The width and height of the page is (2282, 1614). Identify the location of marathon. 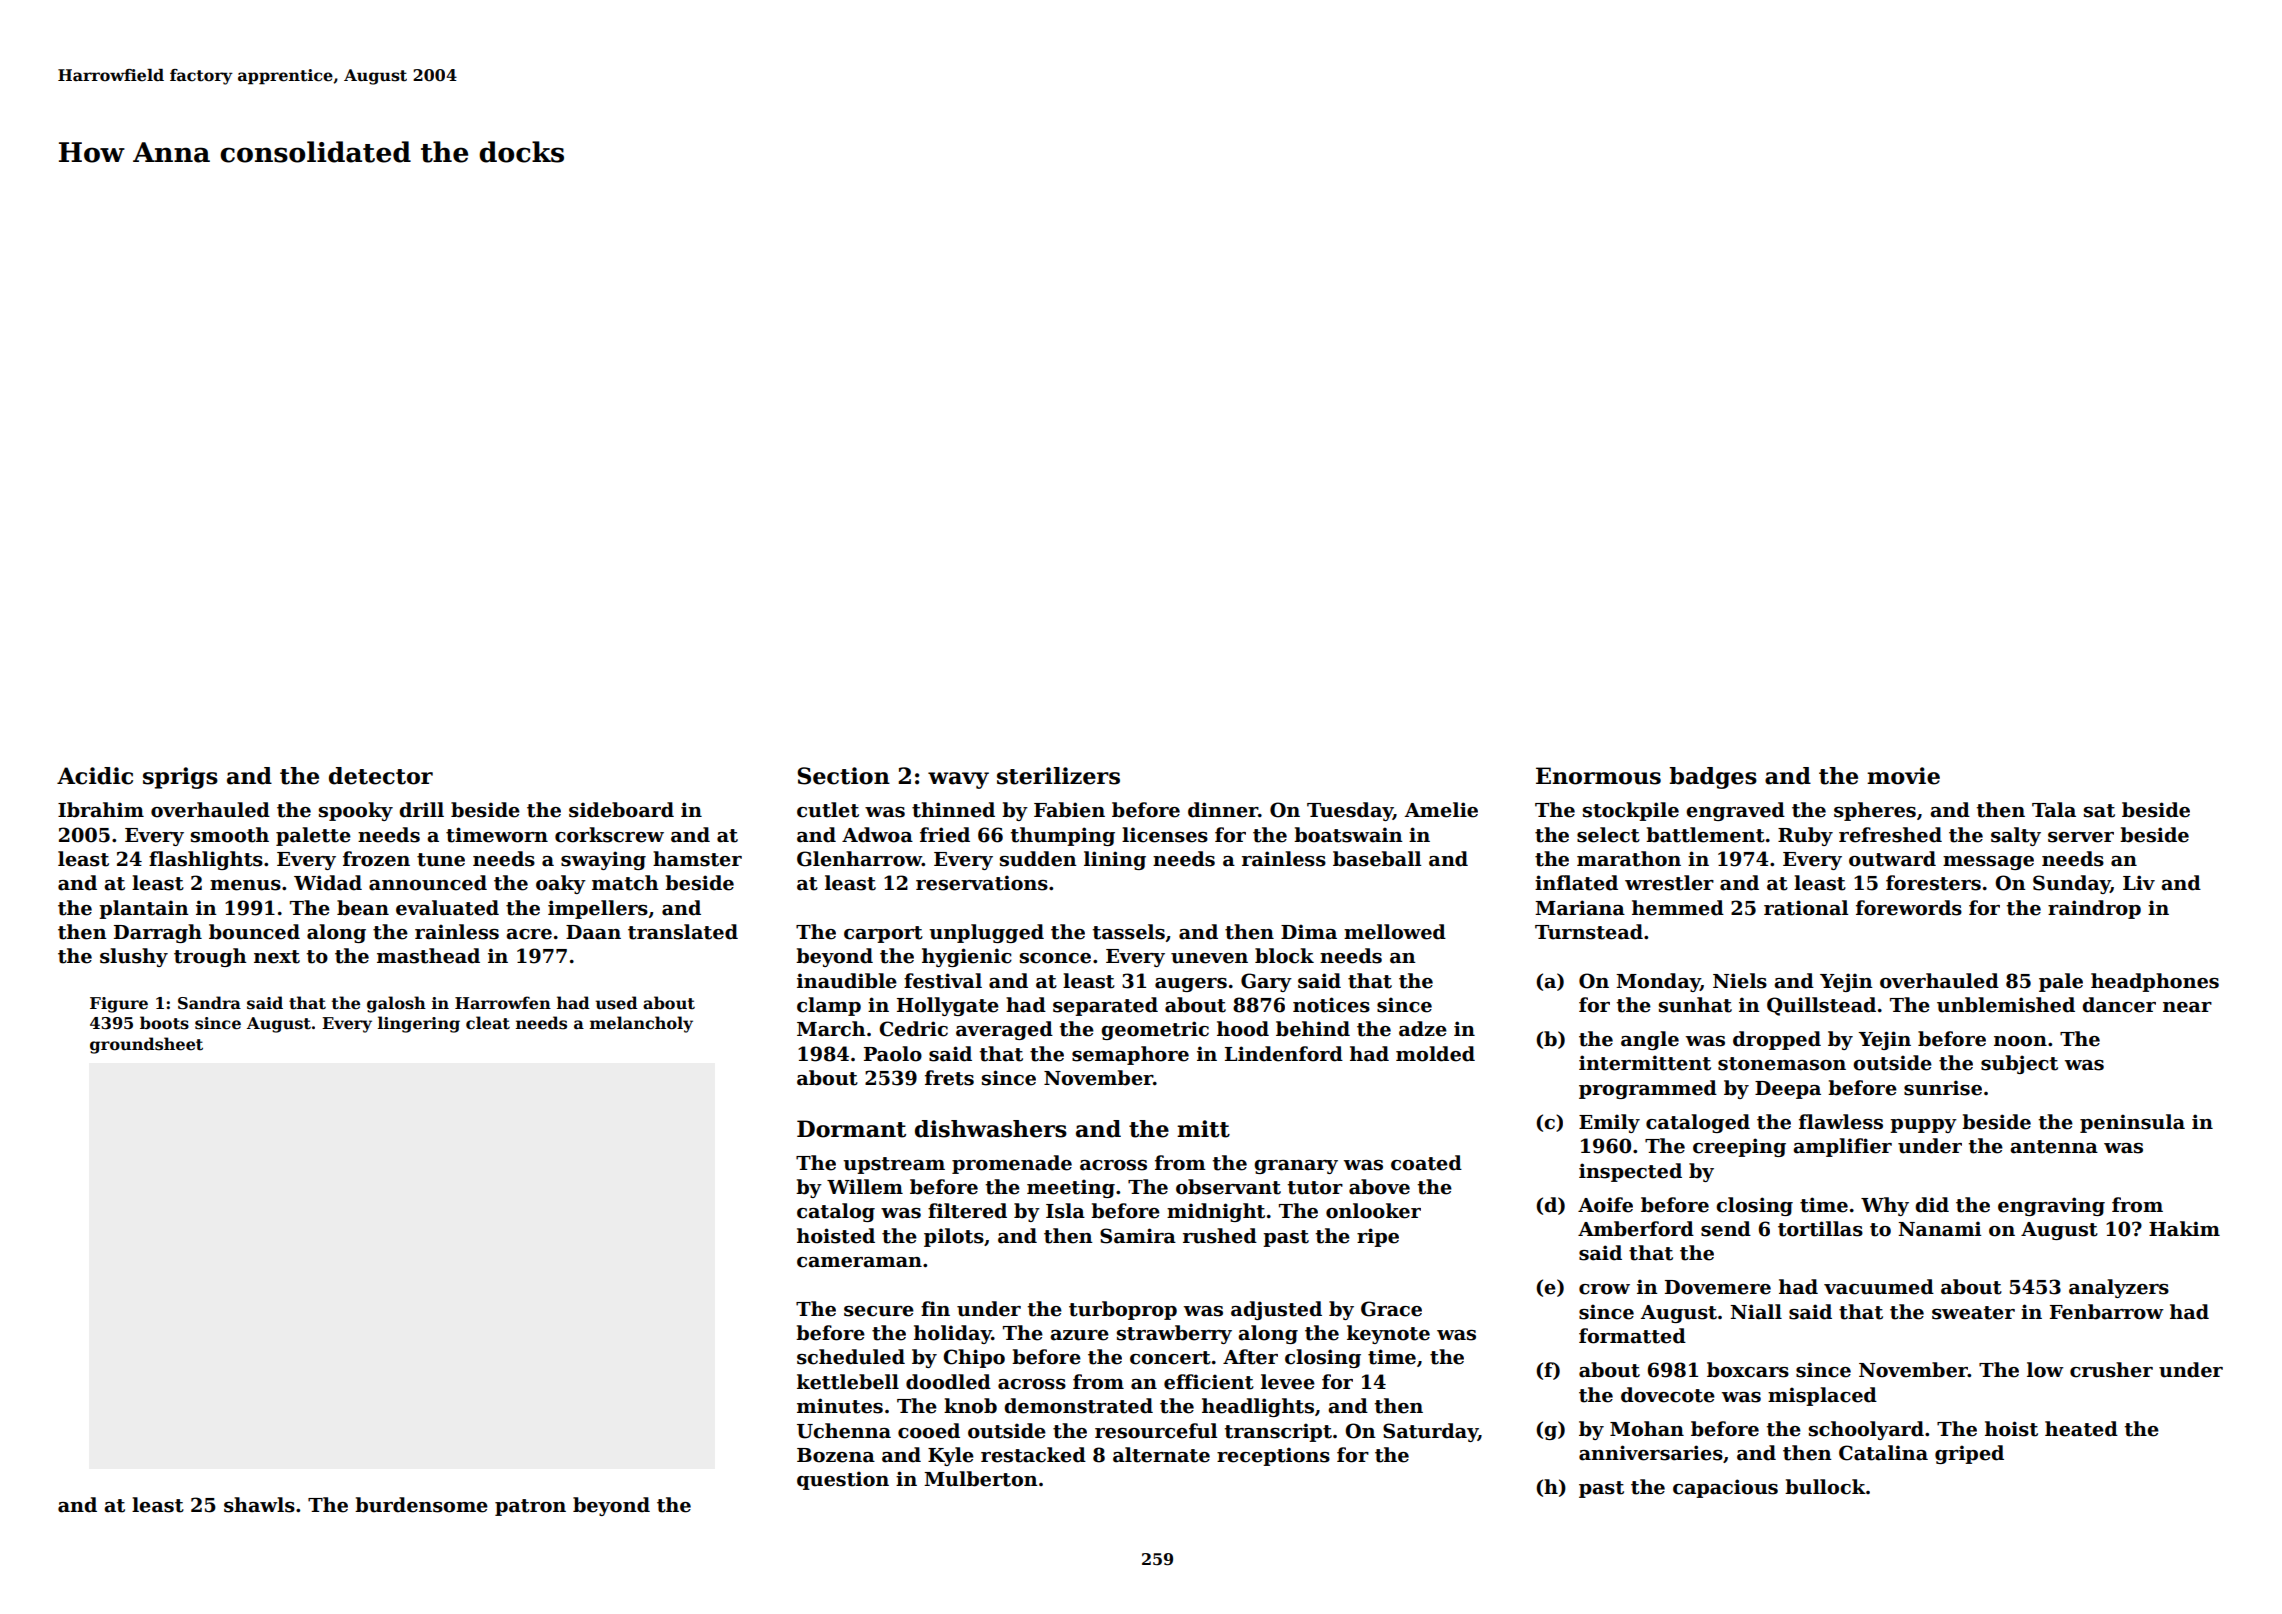
(1629, 859).
